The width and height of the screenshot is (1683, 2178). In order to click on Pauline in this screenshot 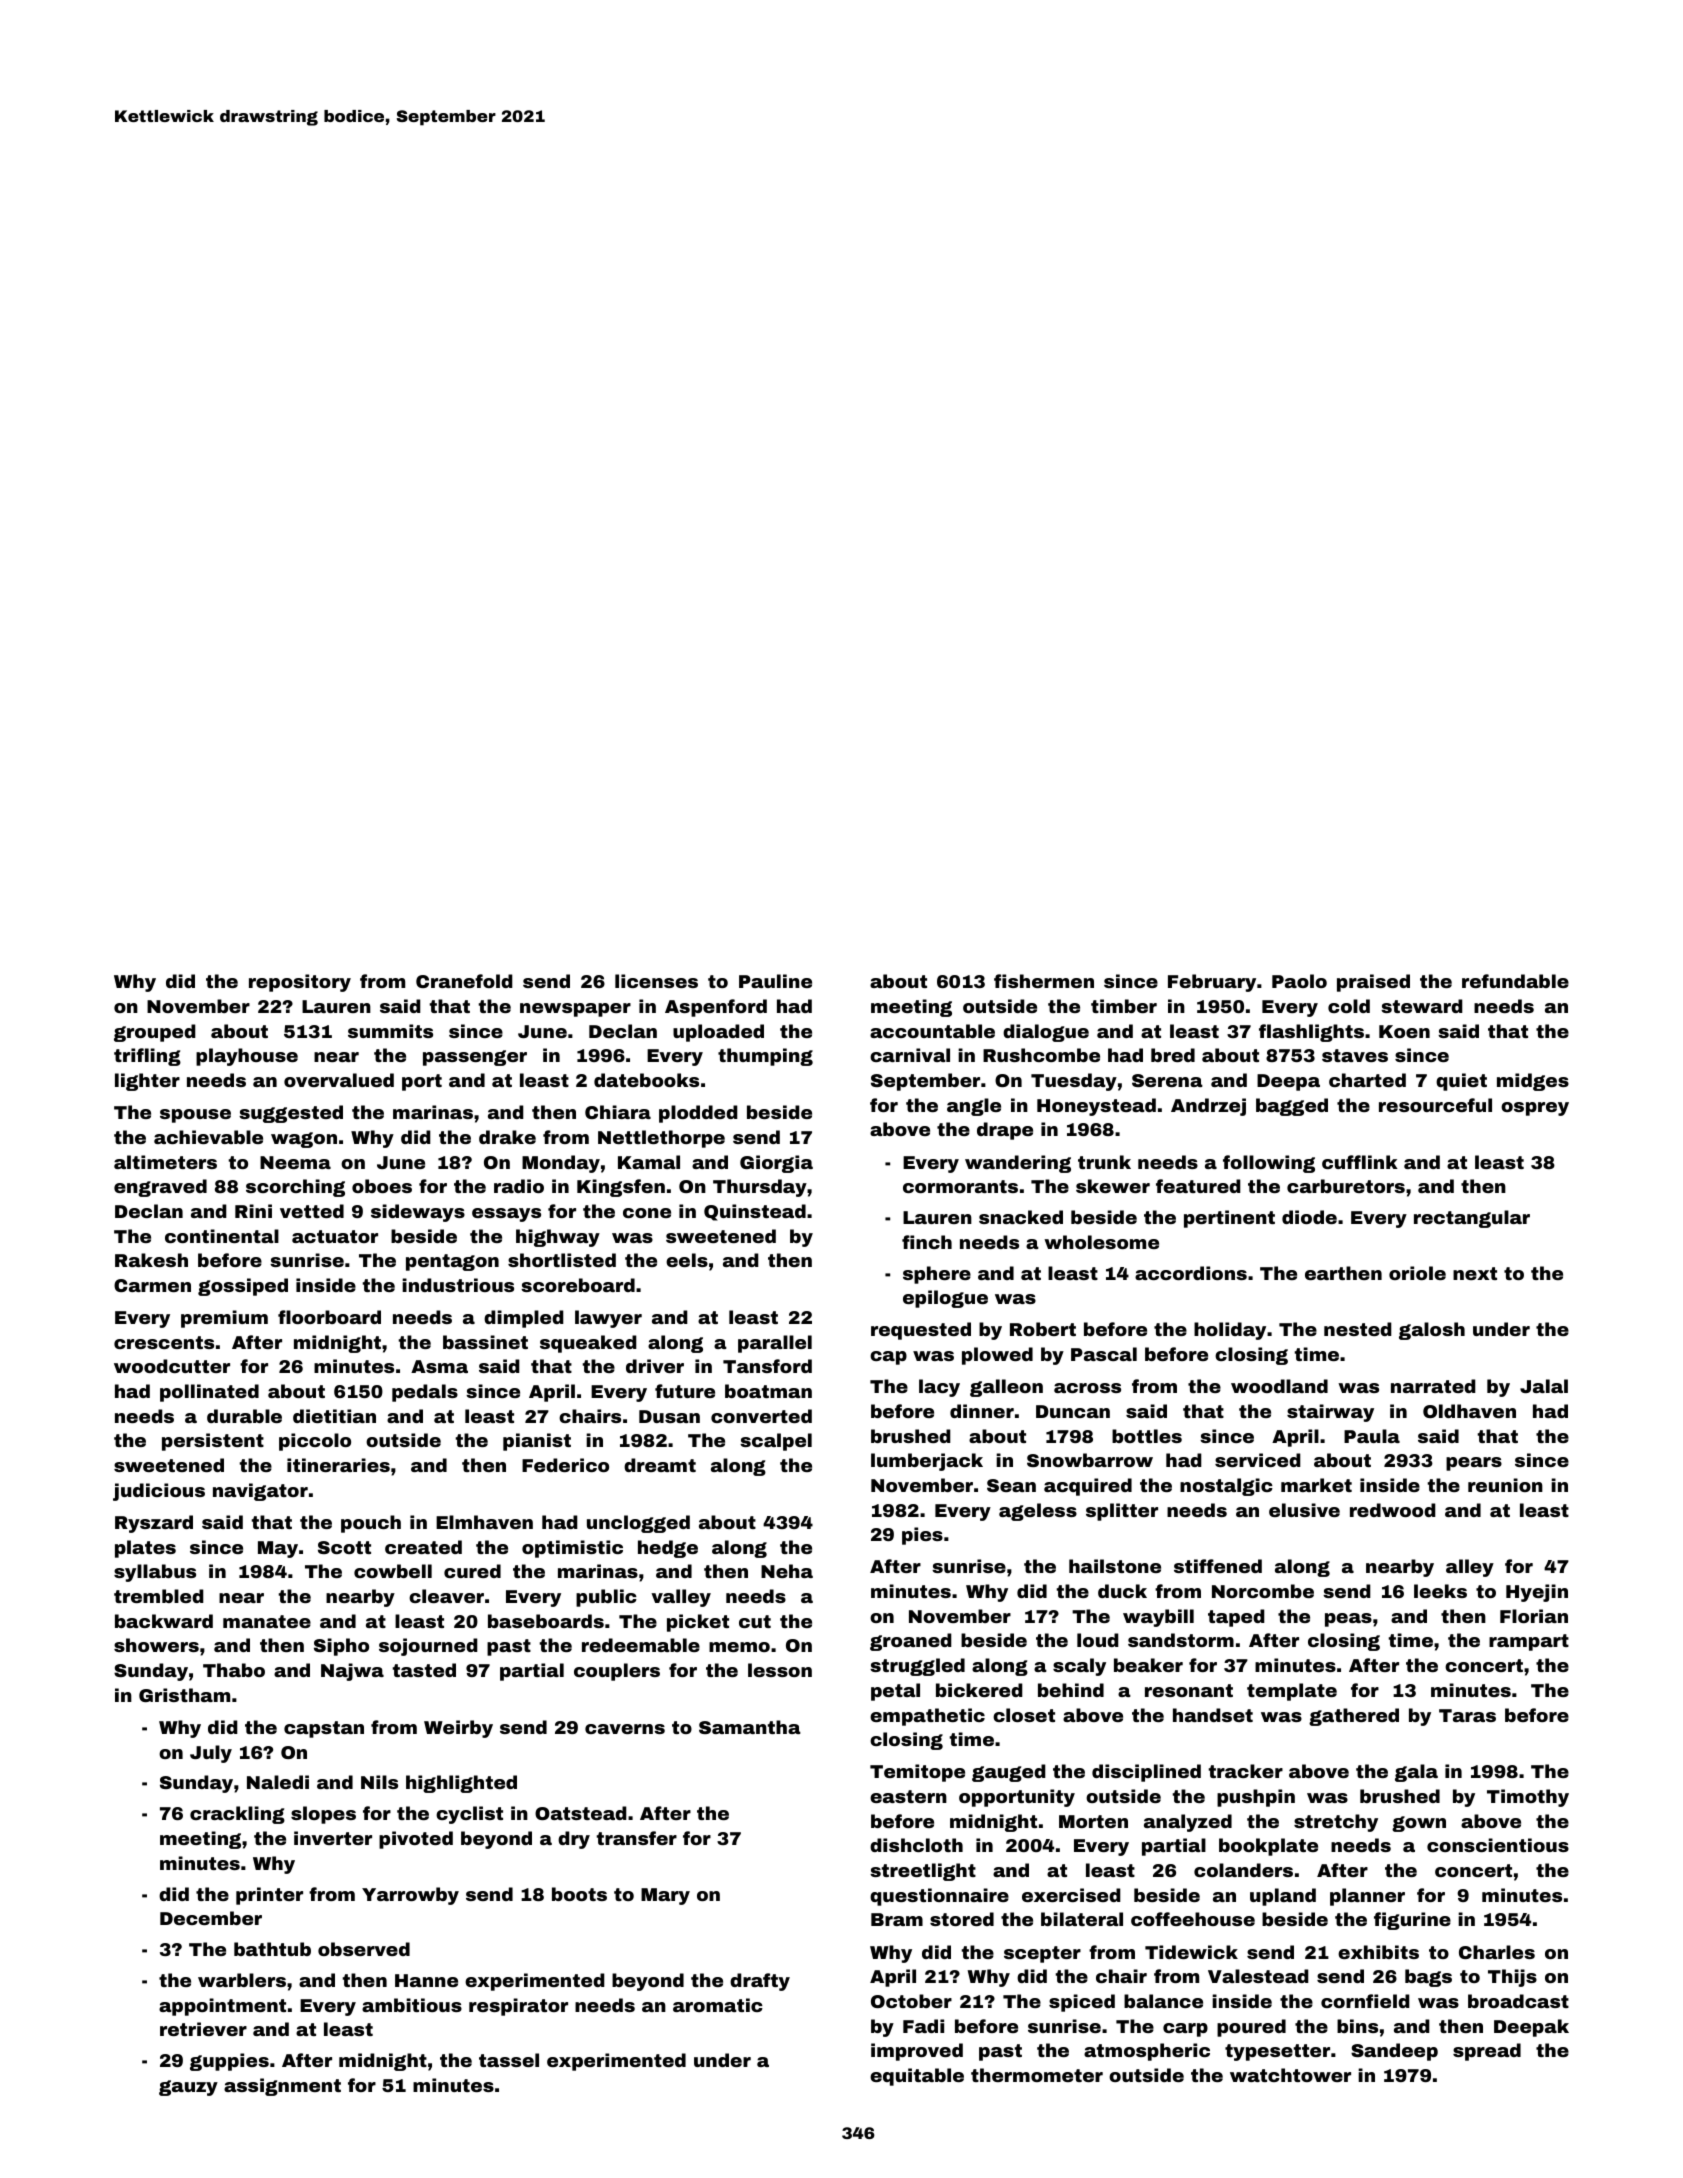, I will do `click(775, 981)`.
